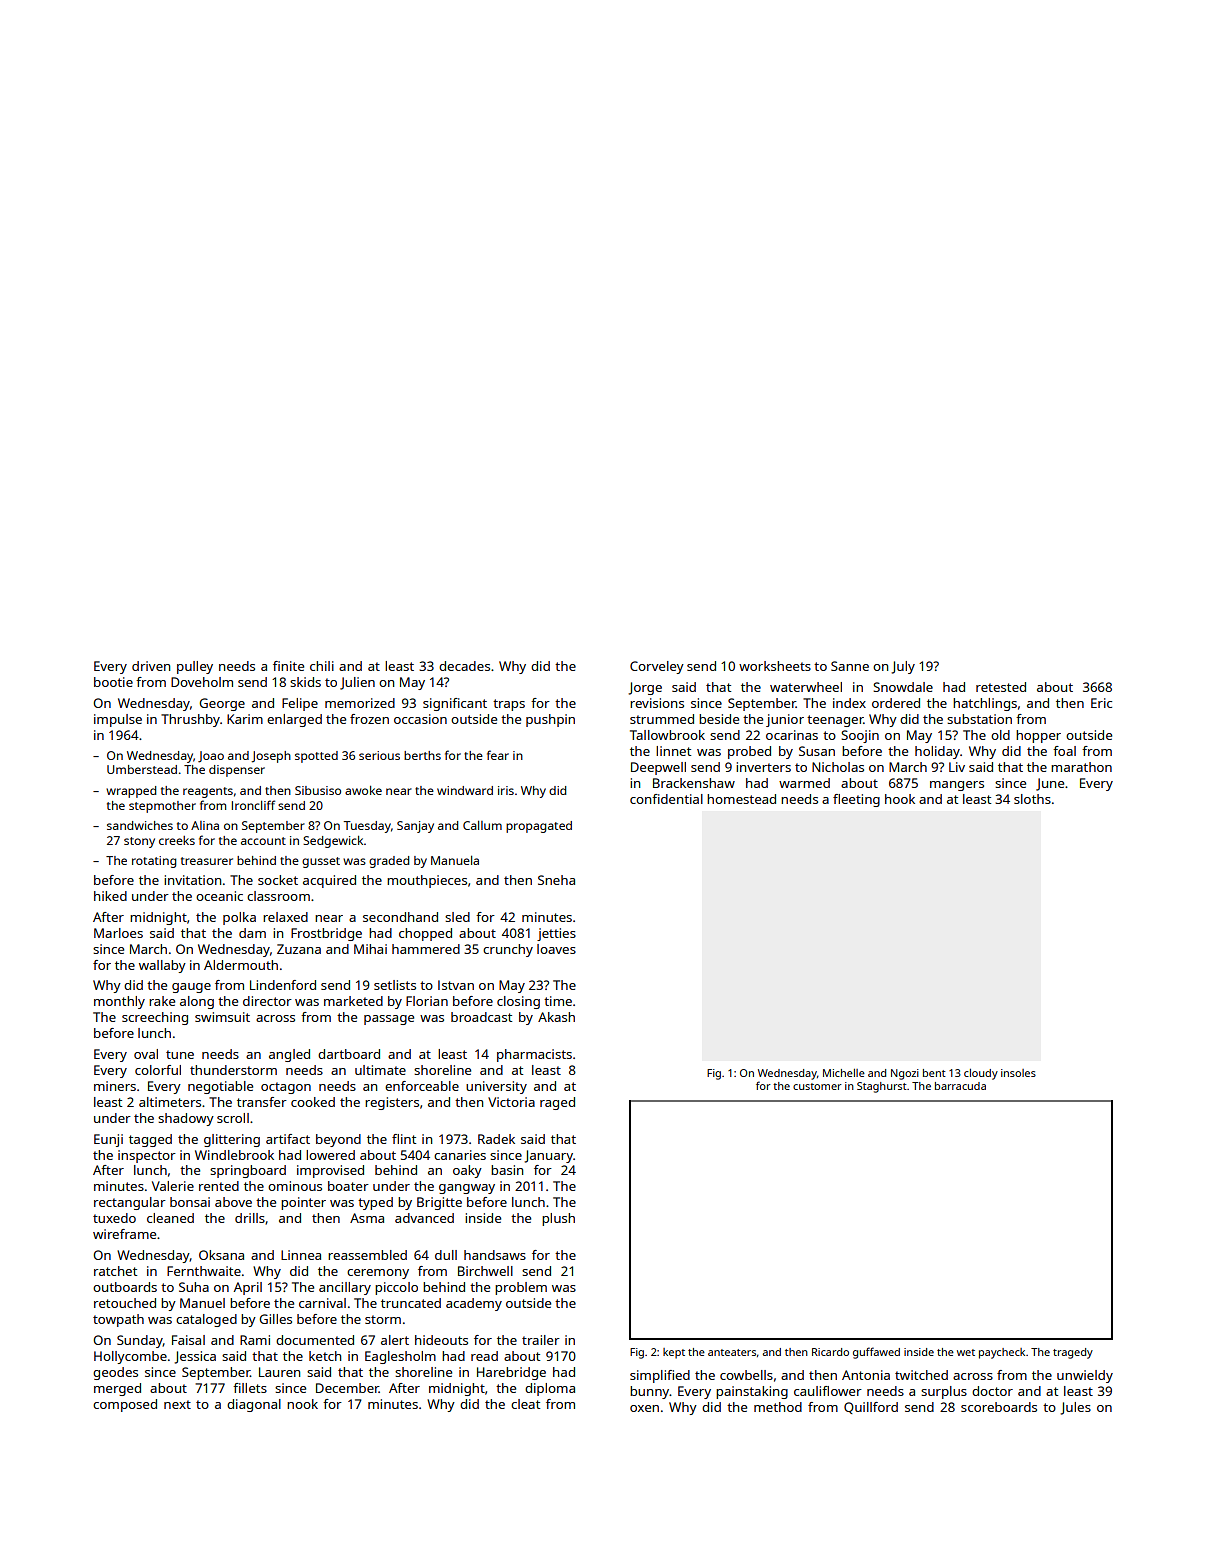  What do you see at coordinates (550, 720) in the page?
I see `pushpin` at bounding box center [550, 720].
